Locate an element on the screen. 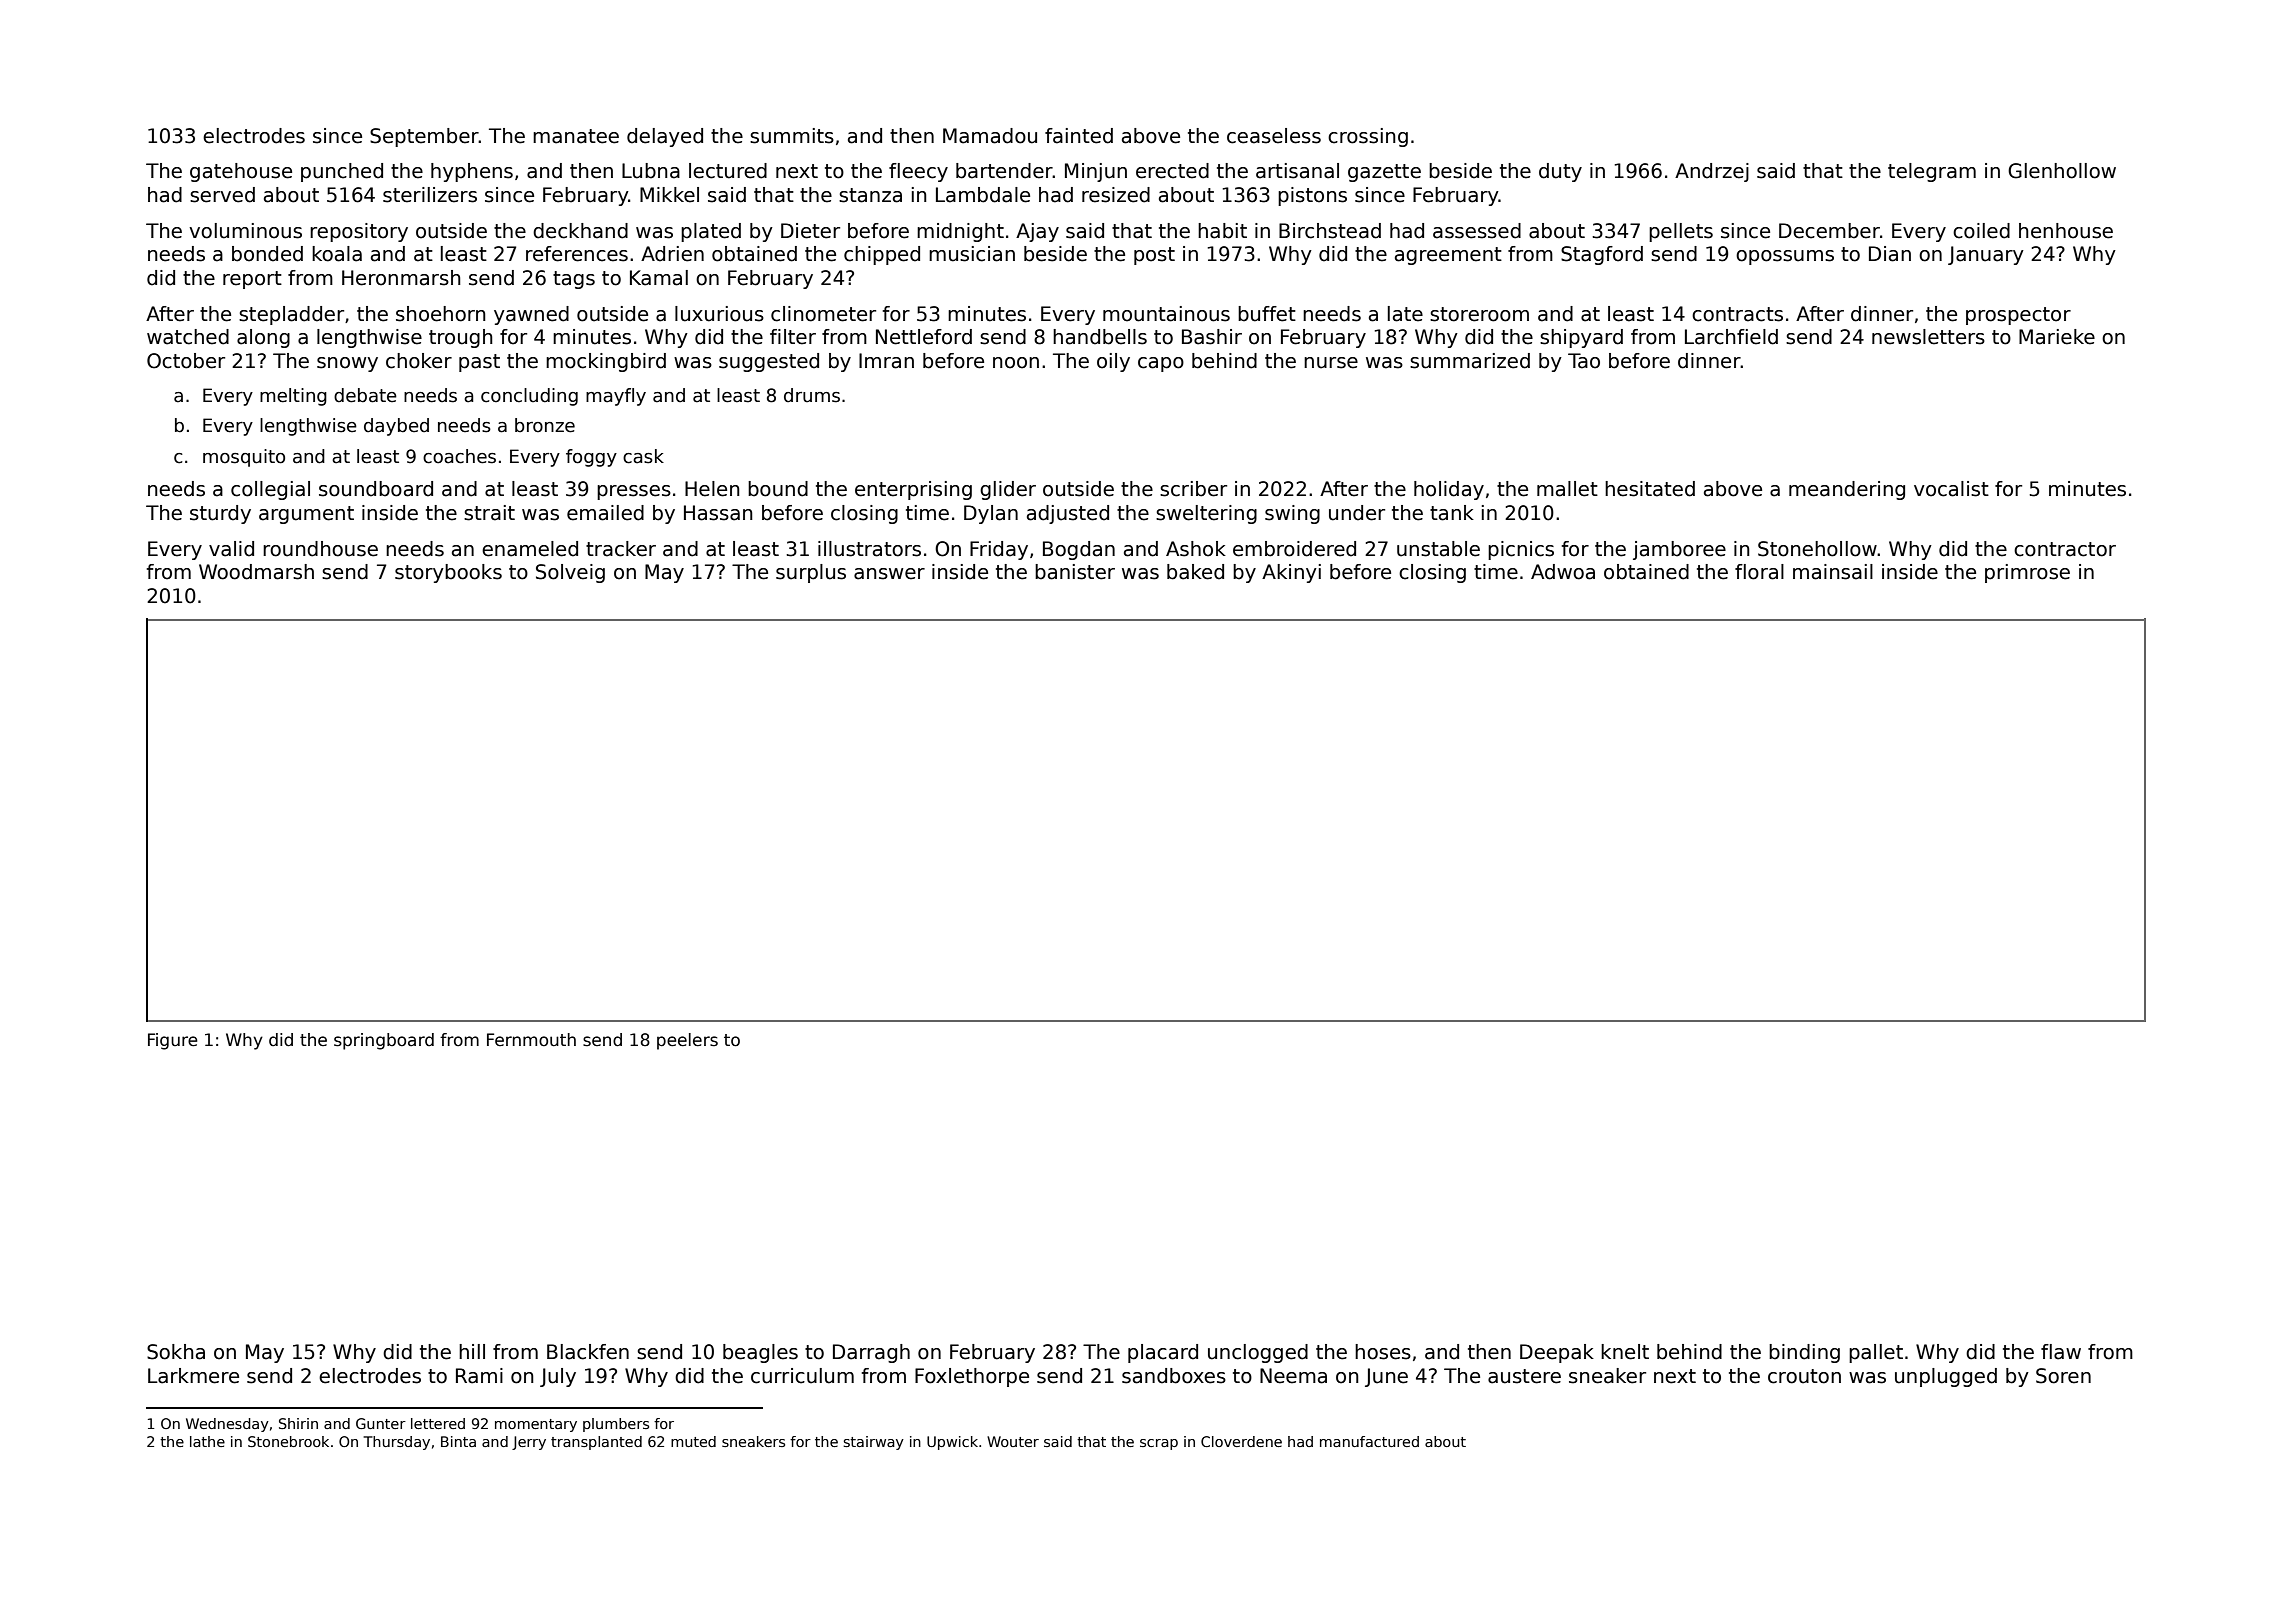  Fernmouth is located at coordinates (531, 1040).
